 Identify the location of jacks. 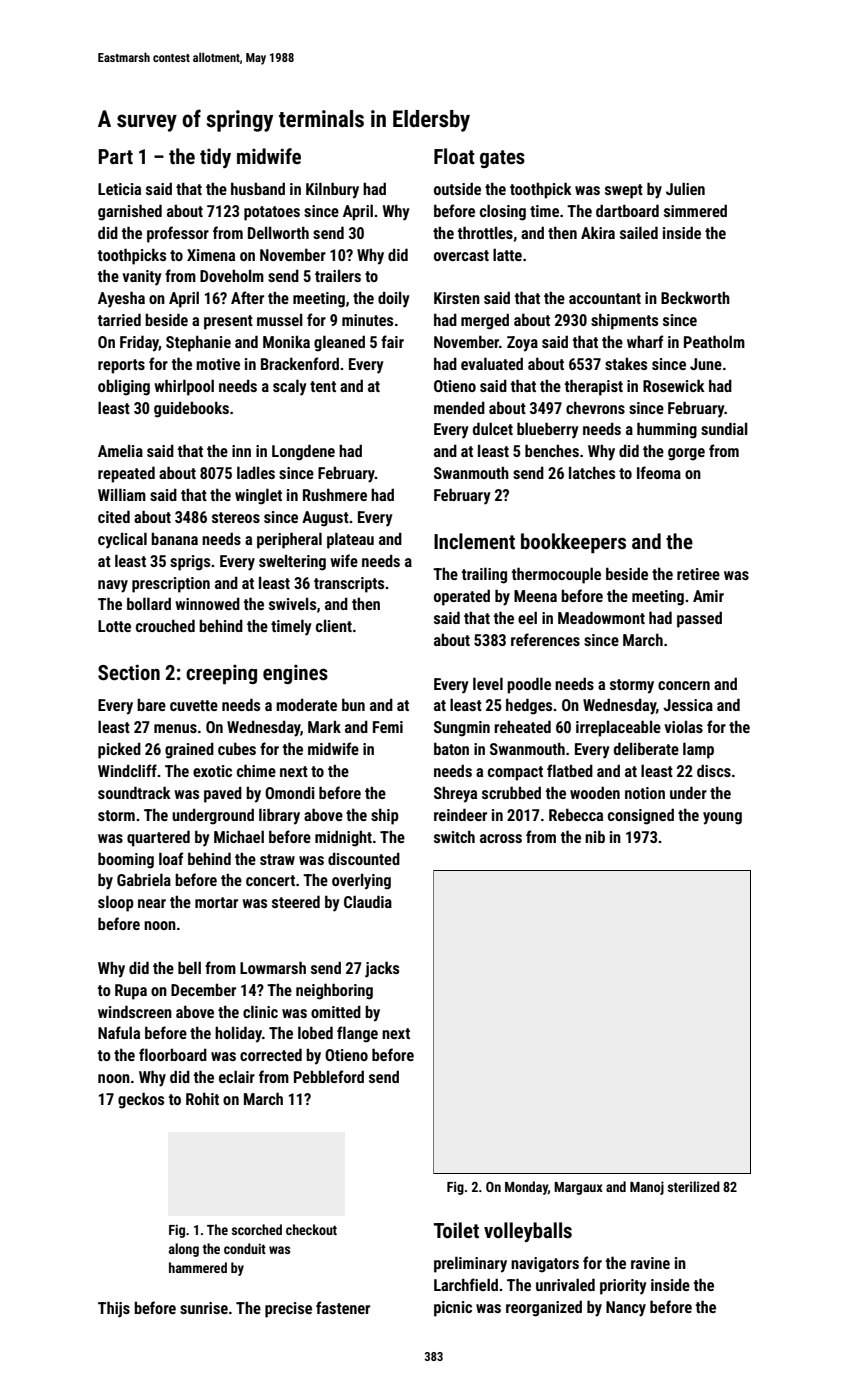
(382, 969).
